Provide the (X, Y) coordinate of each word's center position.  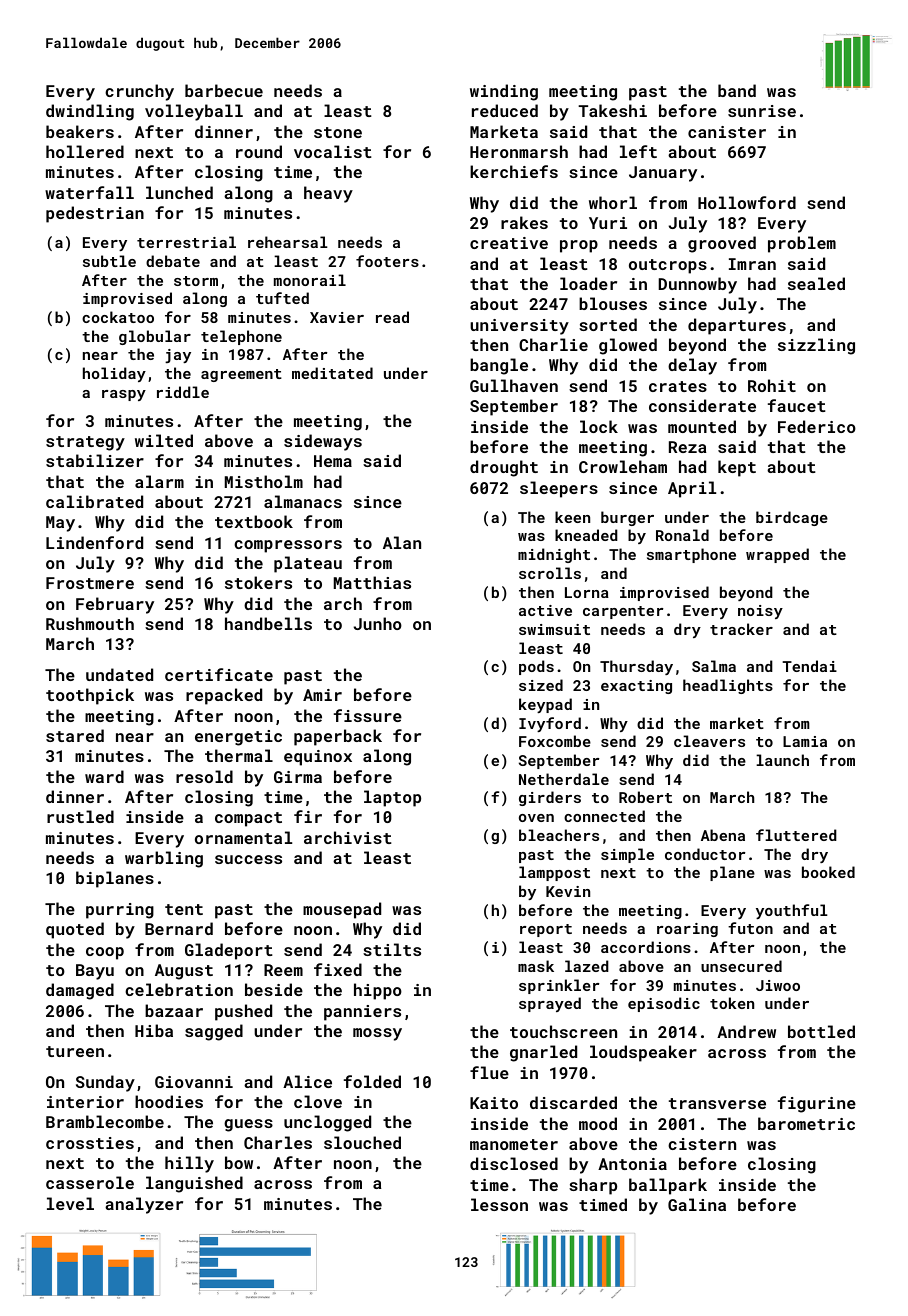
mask (536, 966)
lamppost (554, 873)
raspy (124, 395)
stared (75, 735)
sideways (323, 442)
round (259, 151)
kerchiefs (514, 171)
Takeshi (612, 110)
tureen (75, 1051)
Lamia (805, 741)
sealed (816, 283)
